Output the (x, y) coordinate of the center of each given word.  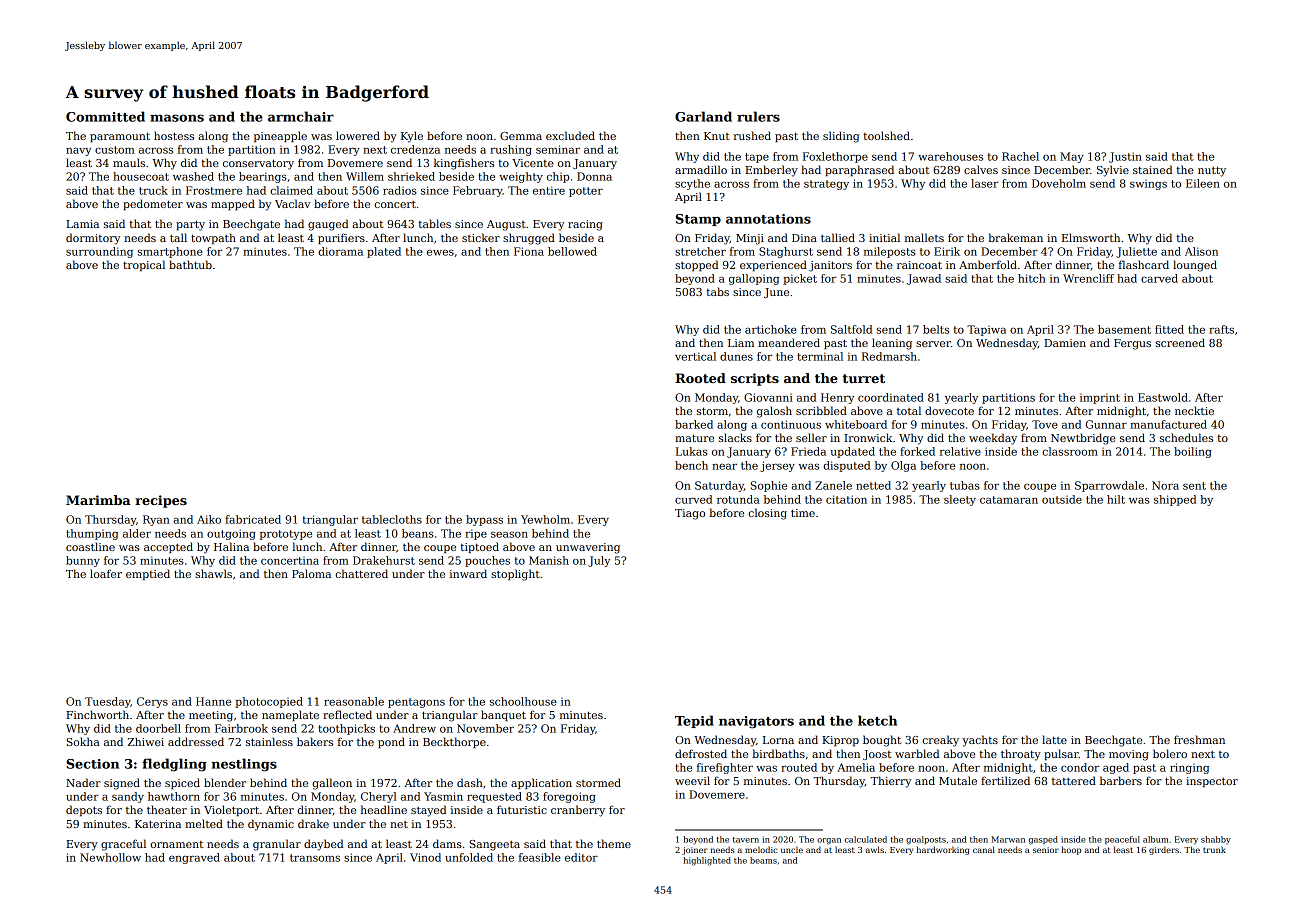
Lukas (692, 451)
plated (384, 252)
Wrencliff (1088, 278)
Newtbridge (1083, 439)
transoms (315, 858)
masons (177, 118)
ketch (877, 720)
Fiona (529, 251)
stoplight (515, 575)
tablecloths (392, 519)
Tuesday (107, 702)
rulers (758, 116)
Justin (1125, 157)
